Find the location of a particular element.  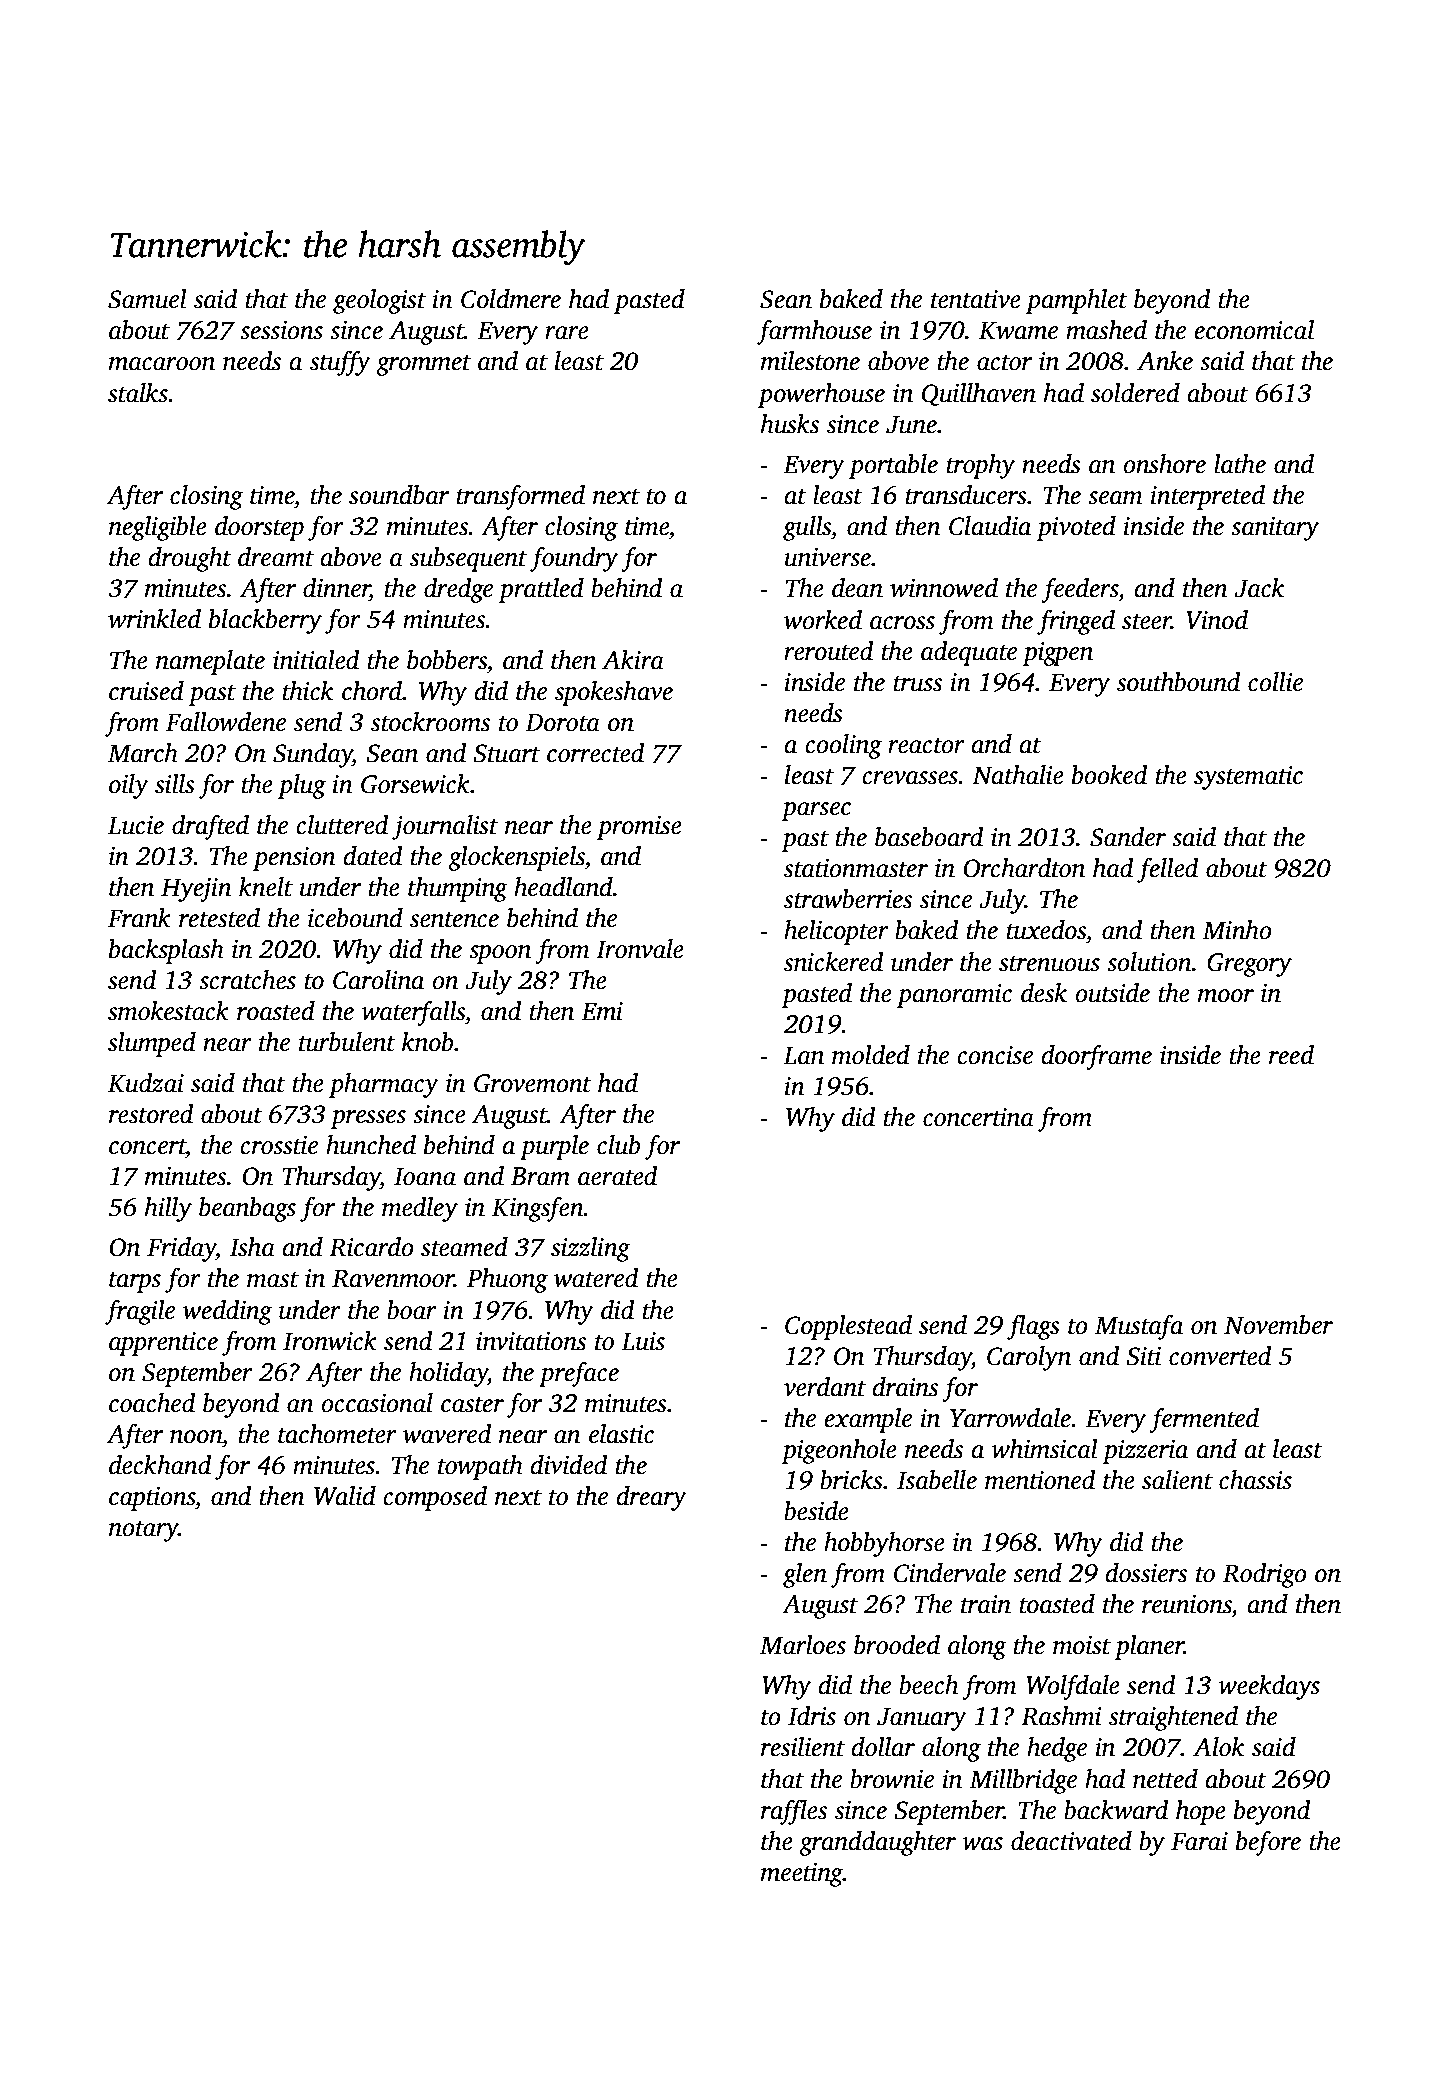

spokeshave is located at coordinates (614, 693).
